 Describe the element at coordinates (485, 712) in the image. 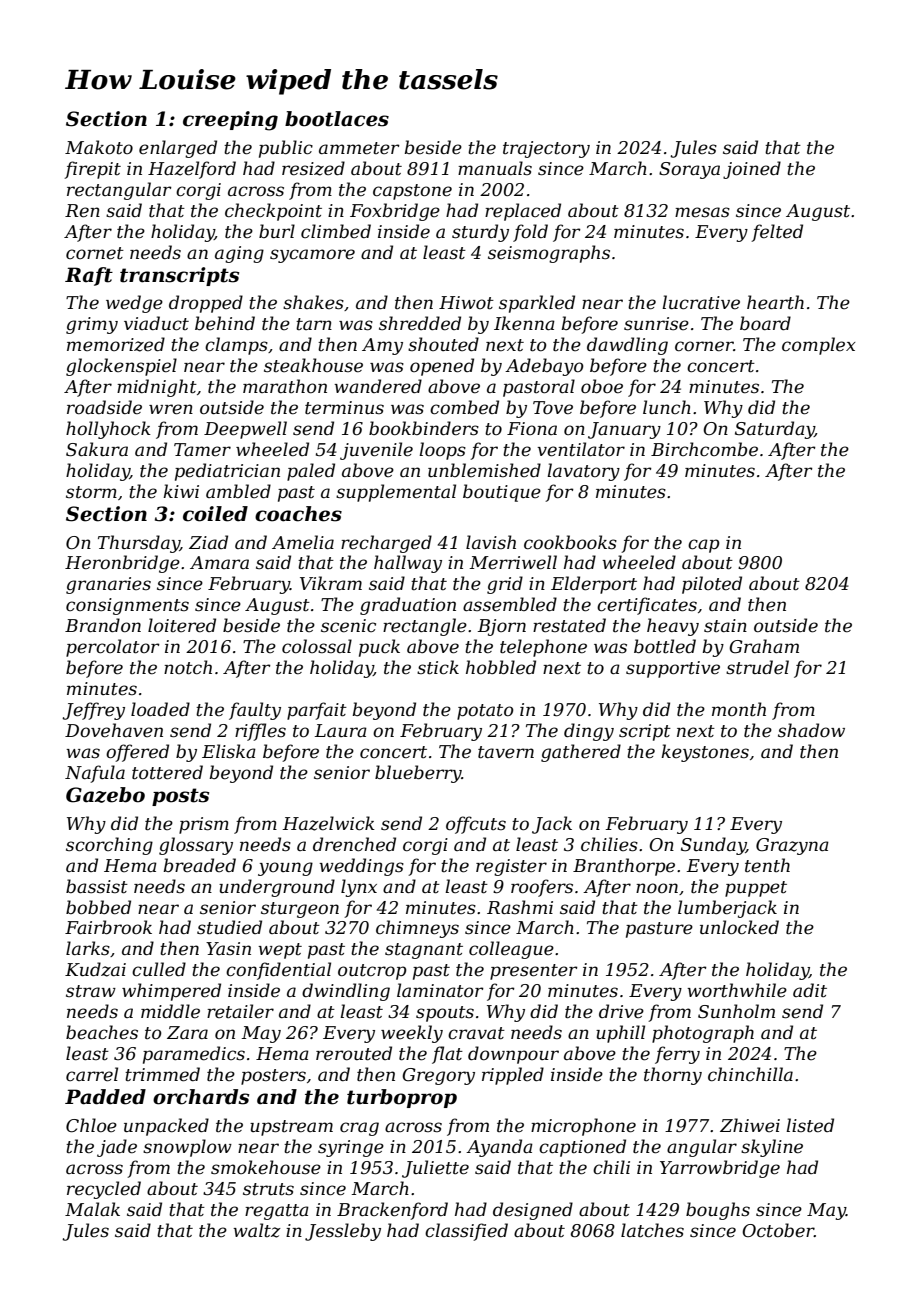

I see `potato` at that location.
